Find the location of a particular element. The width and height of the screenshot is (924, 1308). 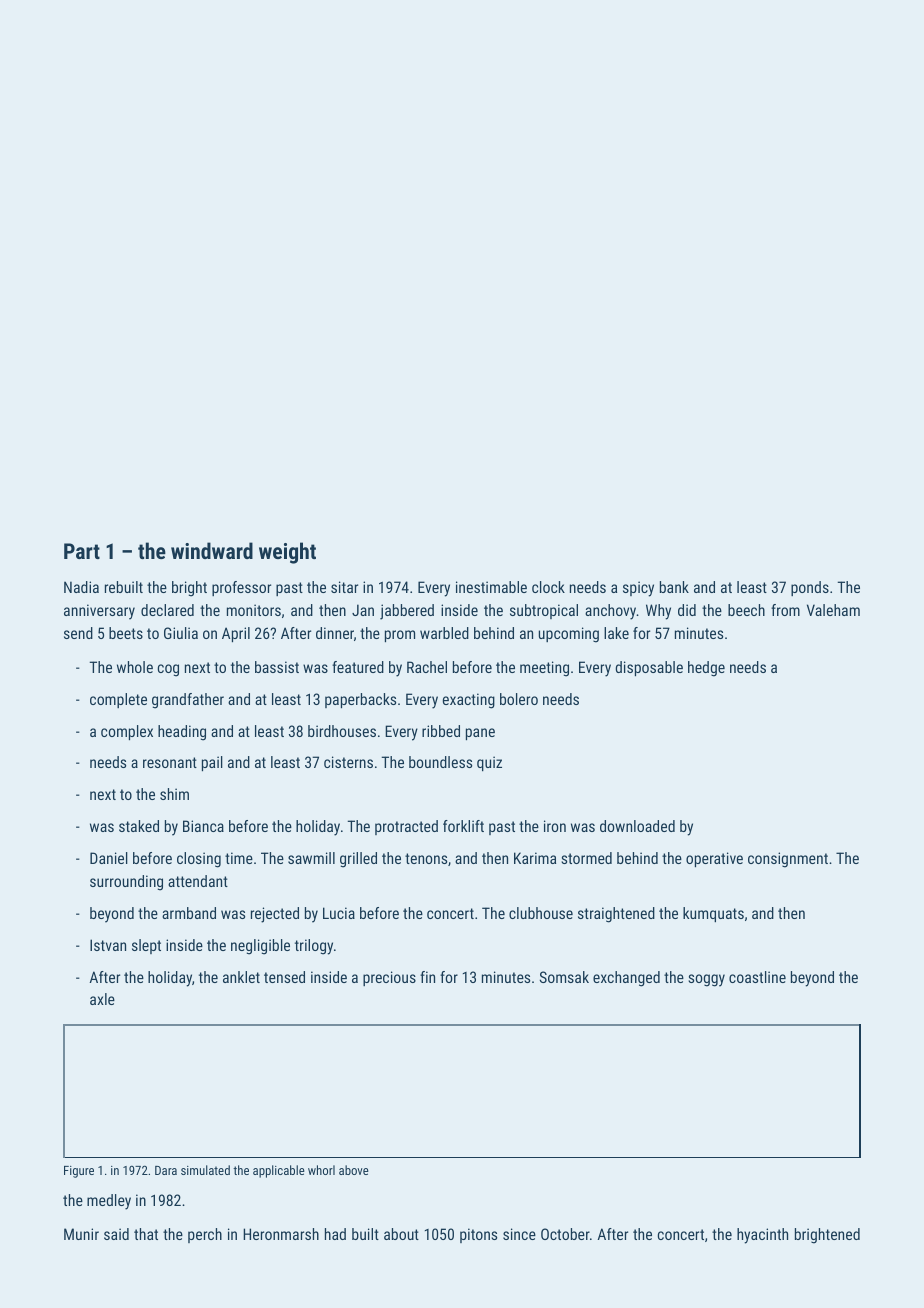

October is located at coordinates (565, 1234).
